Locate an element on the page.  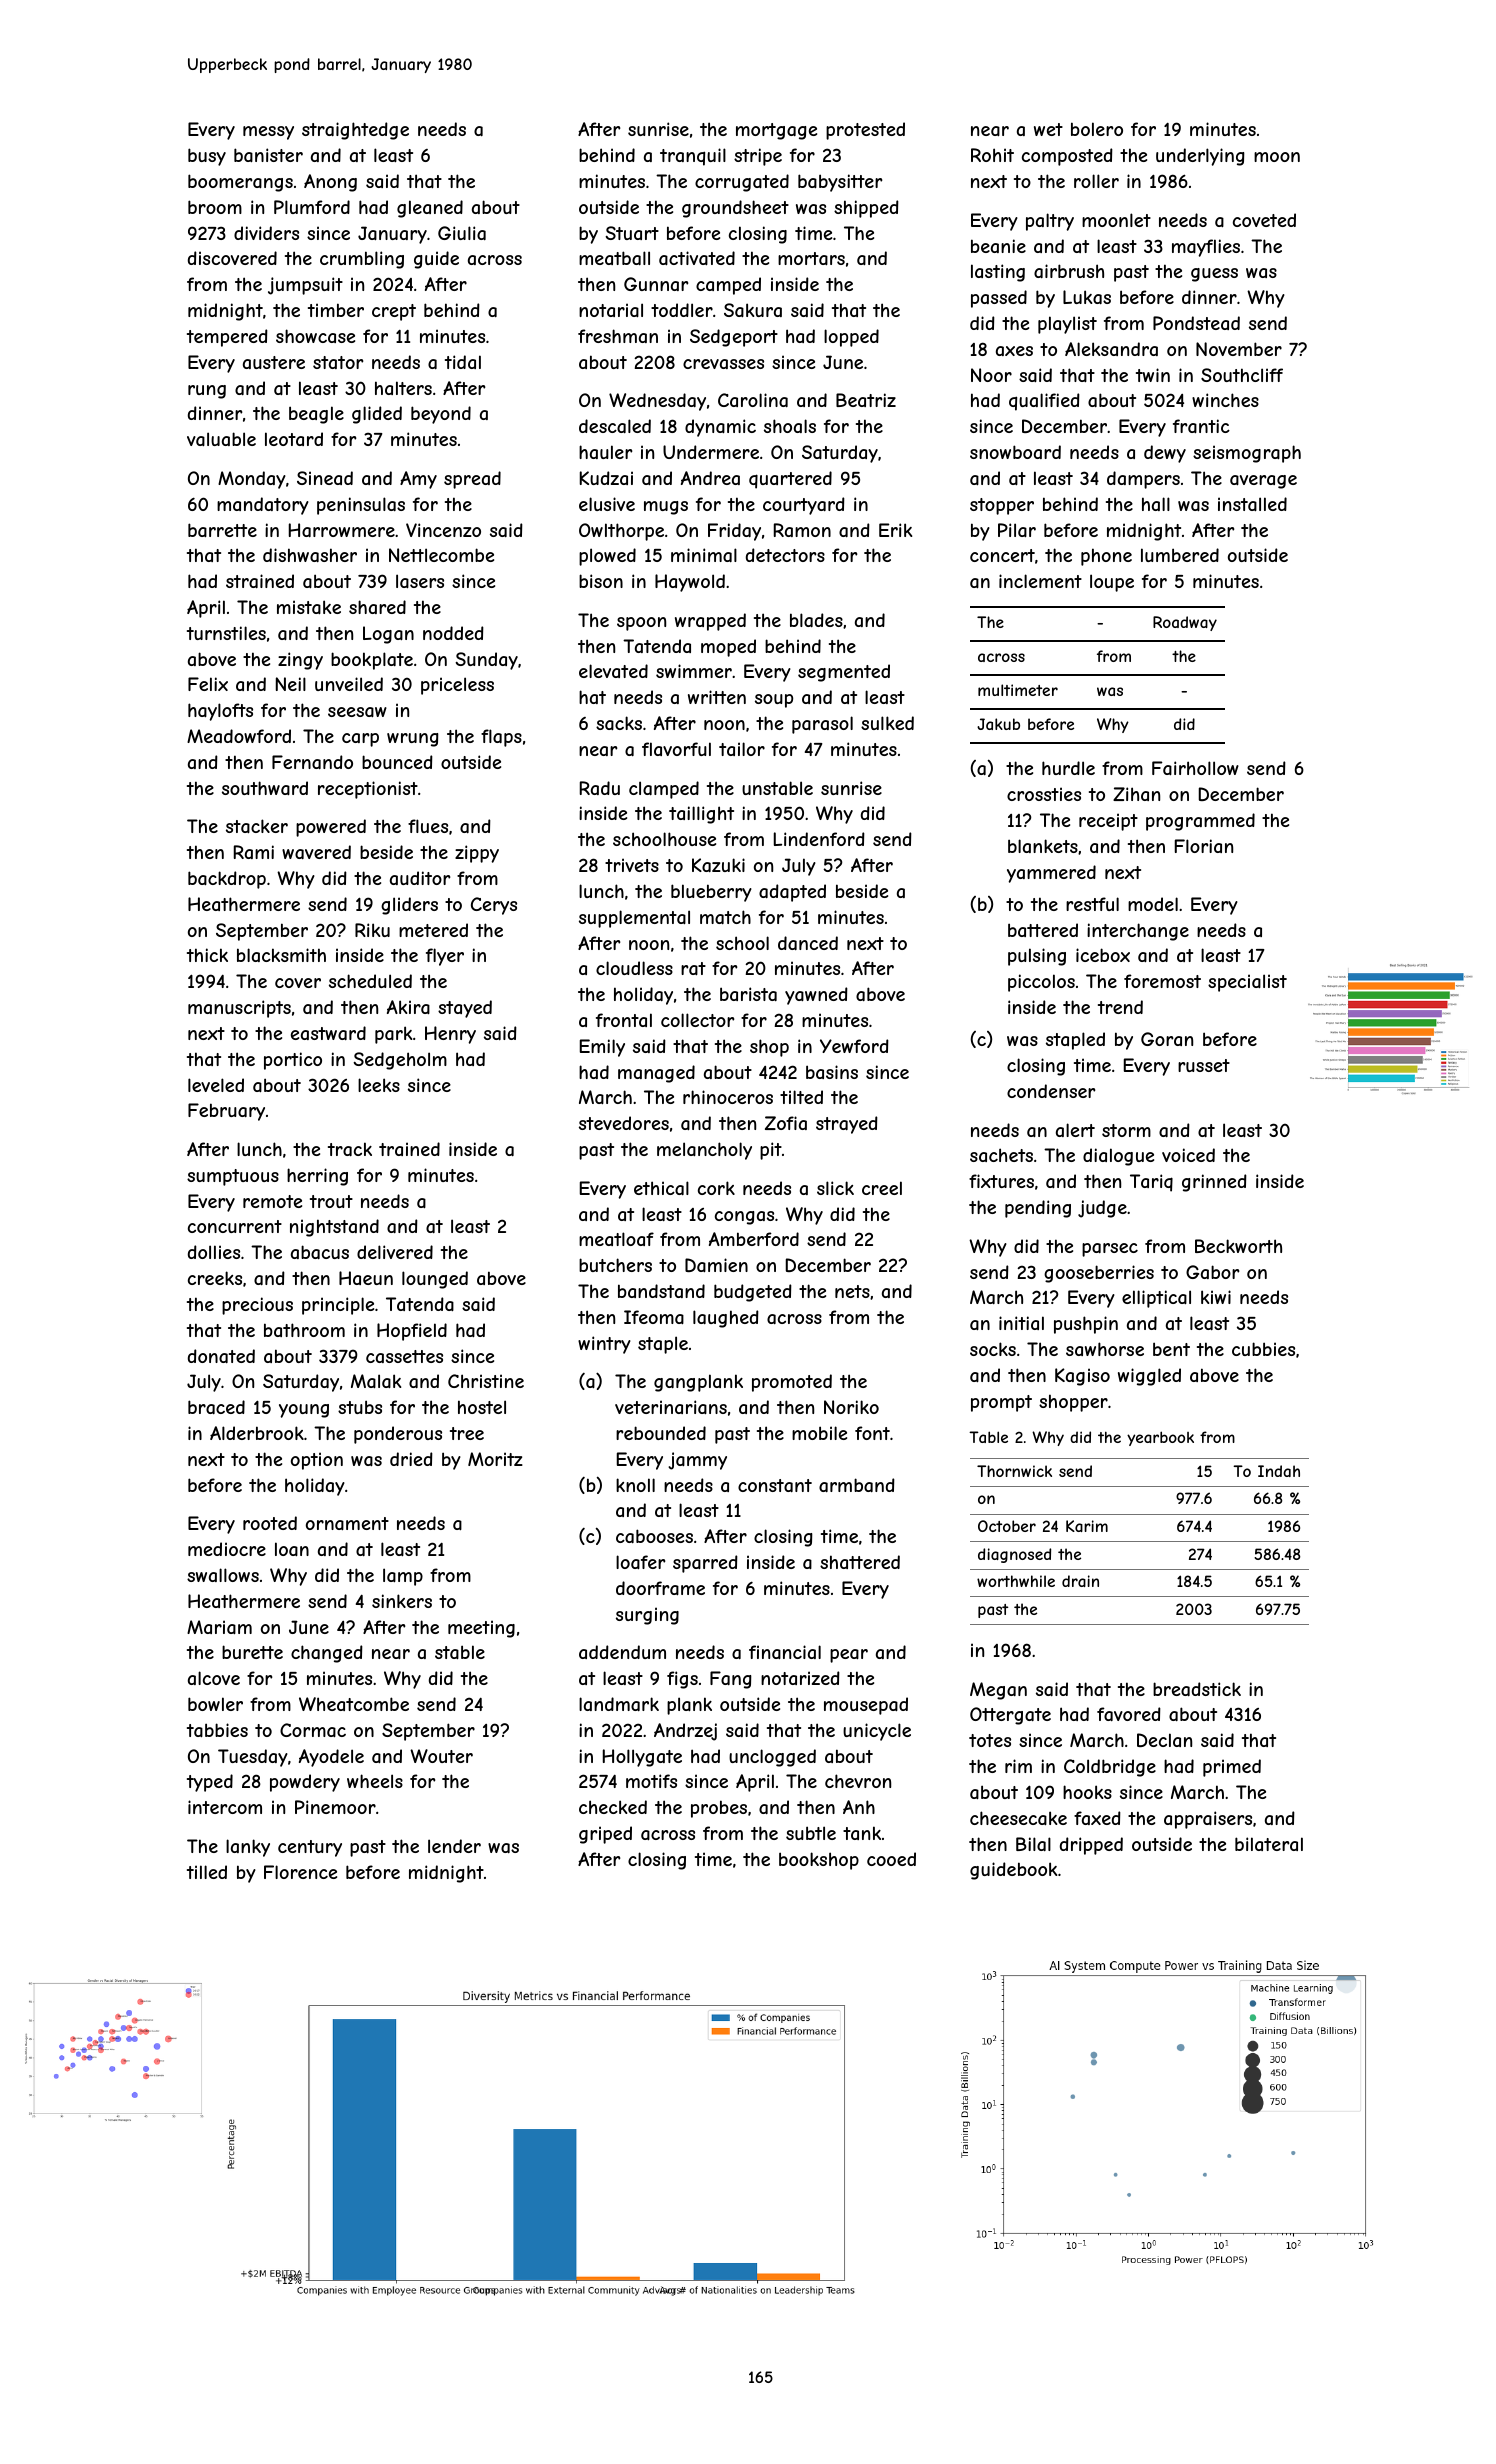
wheels is located at coordinates (375, 1781).
